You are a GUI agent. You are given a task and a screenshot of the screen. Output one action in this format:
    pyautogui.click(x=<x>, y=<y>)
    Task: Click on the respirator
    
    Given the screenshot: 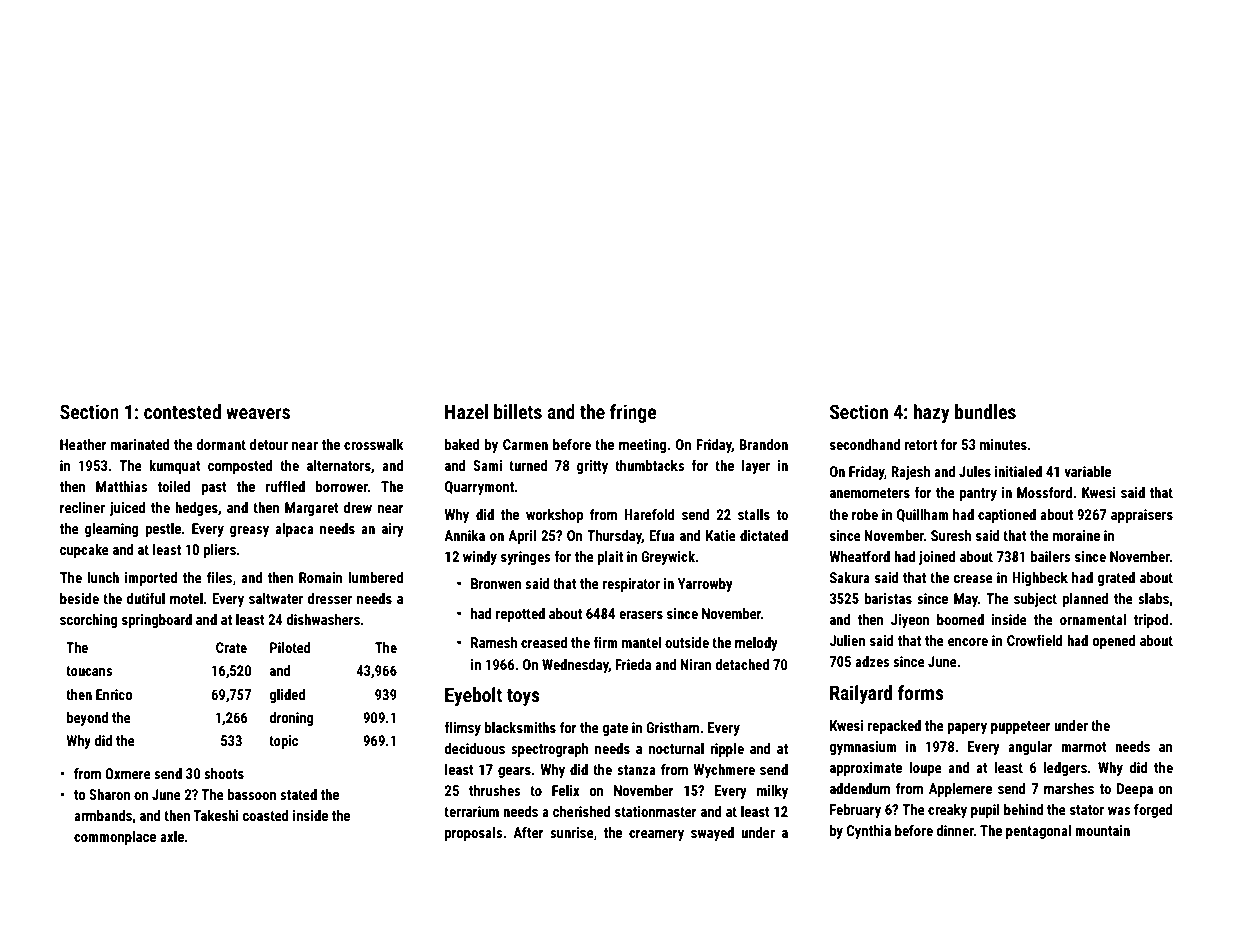 What is the action you would take?
    pyautogui.click(x=631, y=585)
